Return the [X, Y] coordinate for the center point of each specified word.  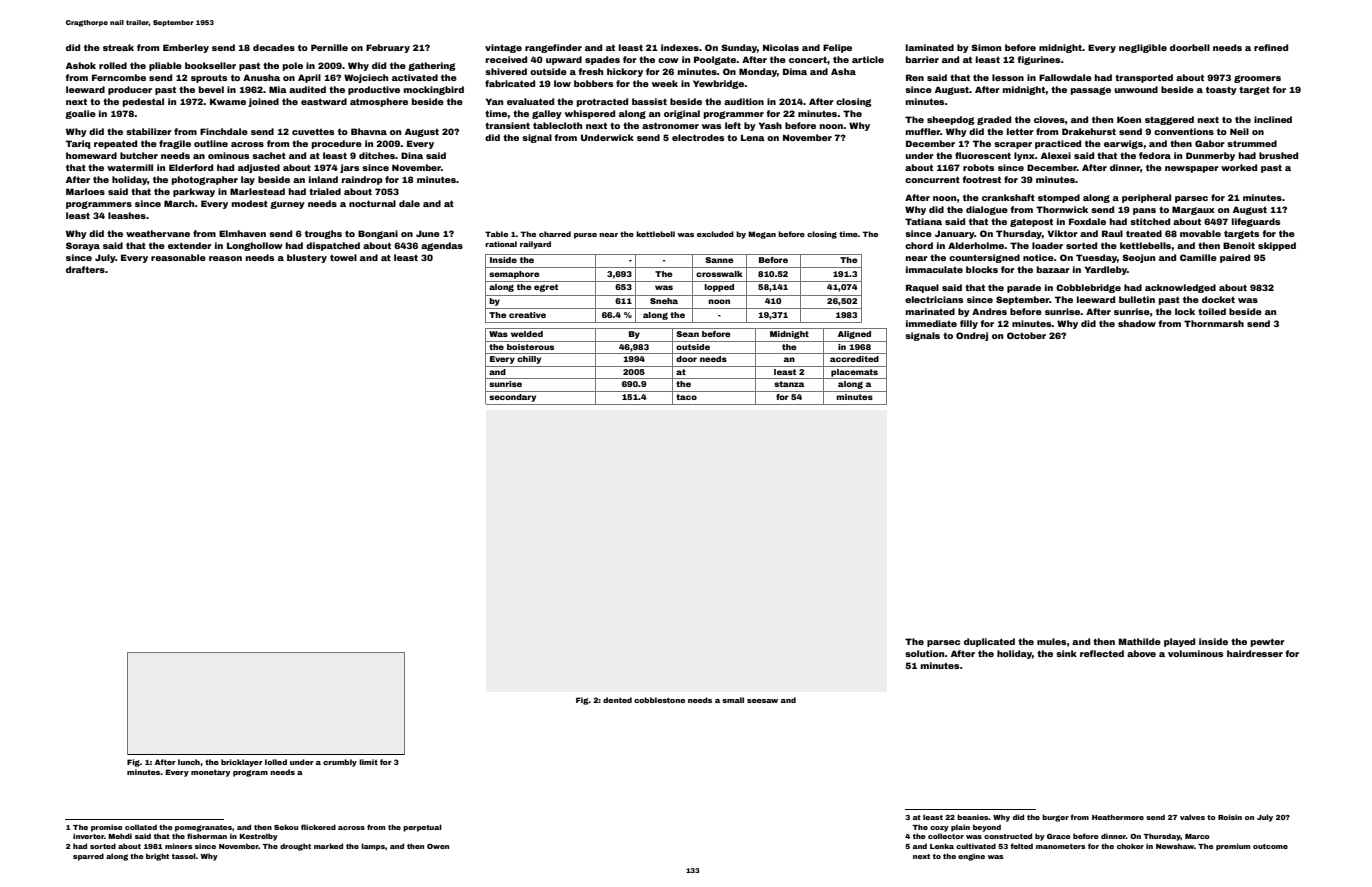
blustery [307, 258]
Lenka [942, 846]
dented [617, 700]
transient [507, 125]
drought [295, 847]
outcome [1270, 846]
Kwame [228, 101]
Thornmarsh [1214, 323]
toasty [1221, 90]
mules [1052, 641]
